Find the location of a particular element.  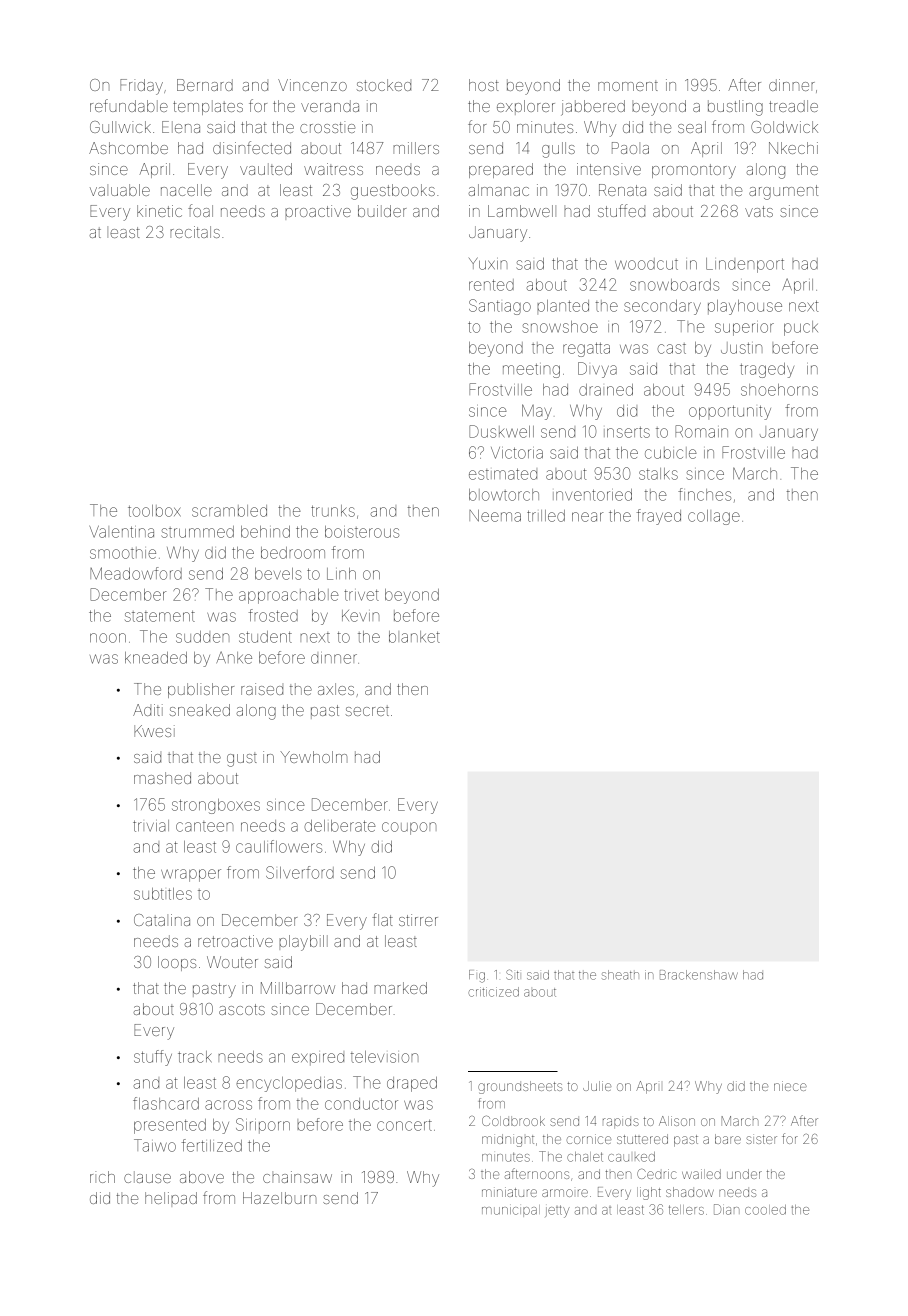

Siti is located at coordinates (512, 974).
